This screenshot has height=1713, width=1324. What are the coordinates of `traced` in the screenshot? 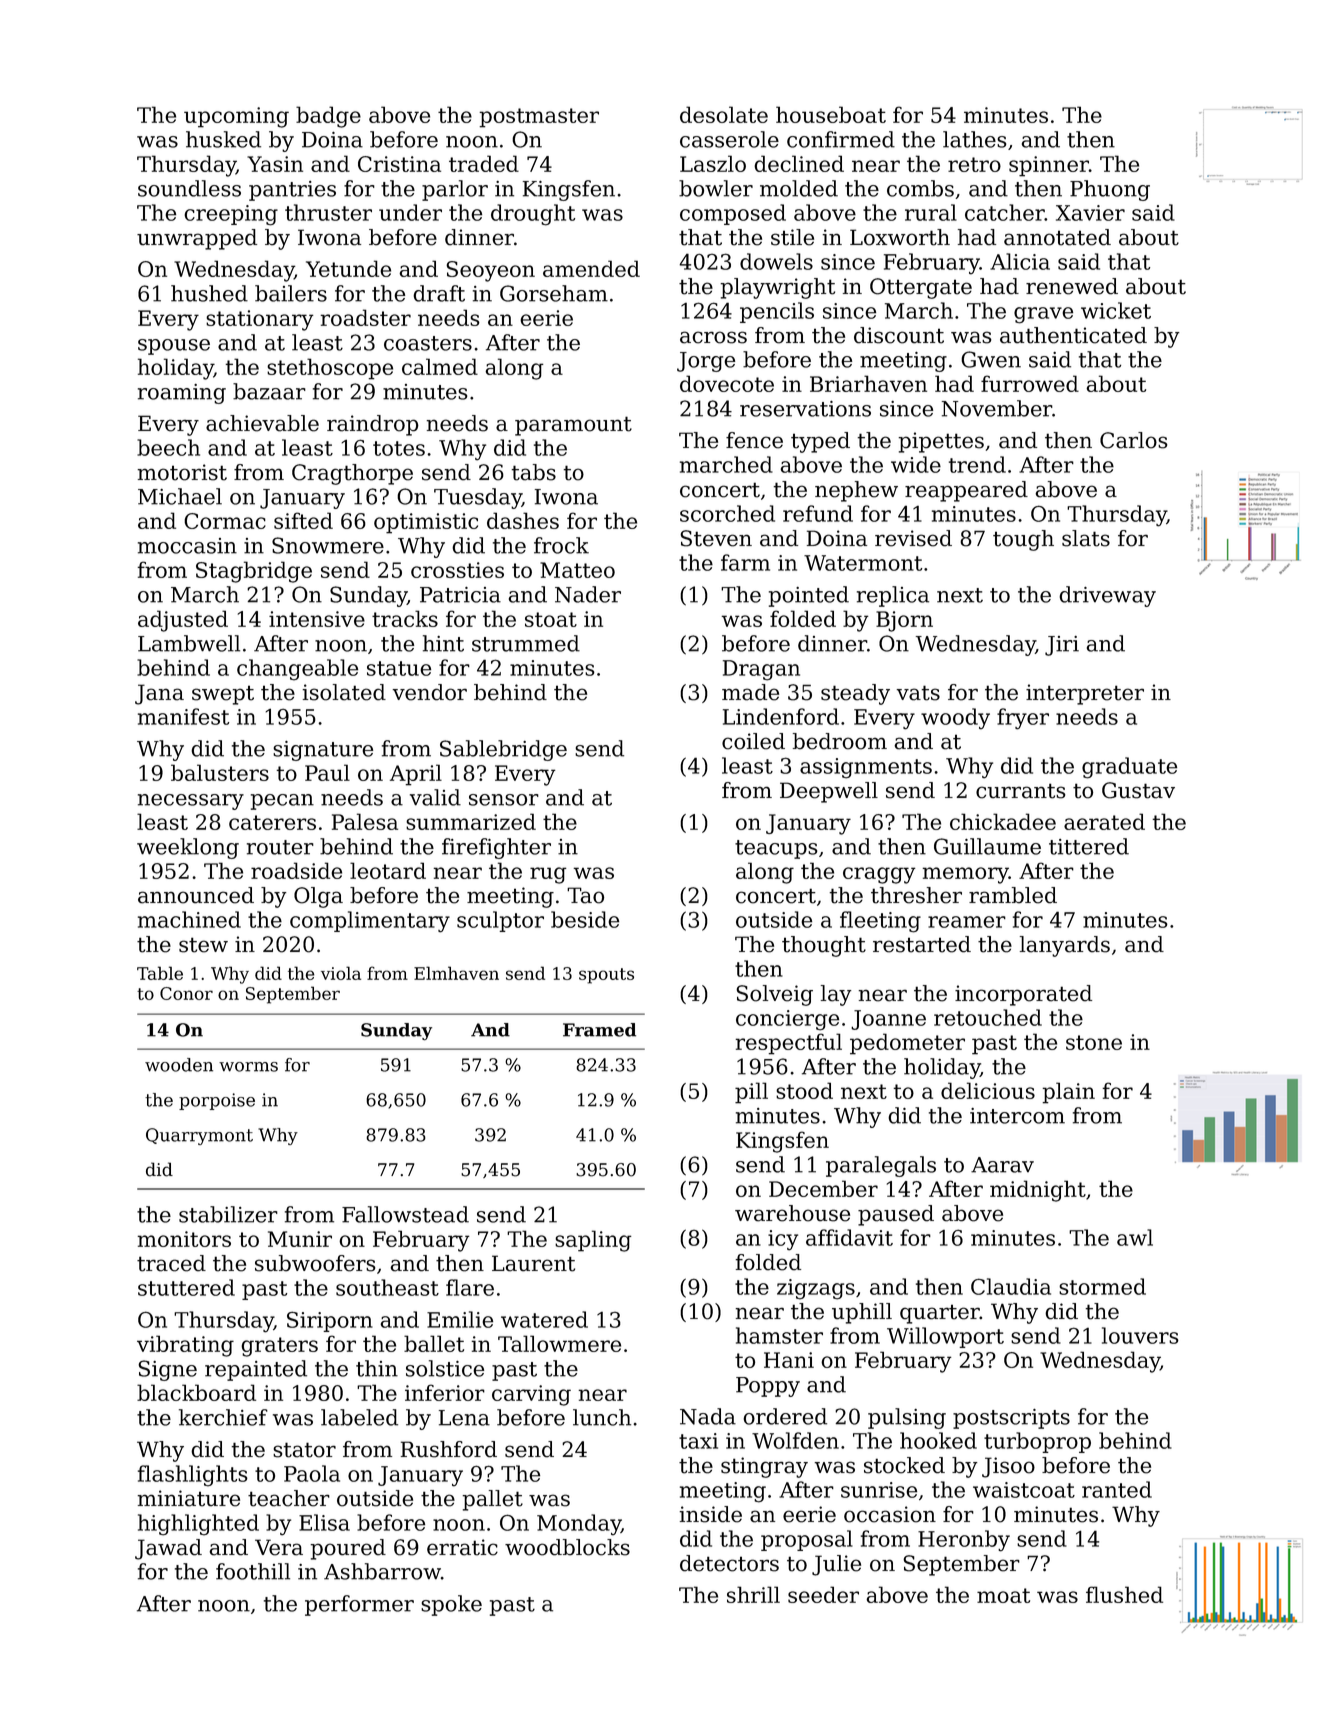 It's located at (171, 1263).
